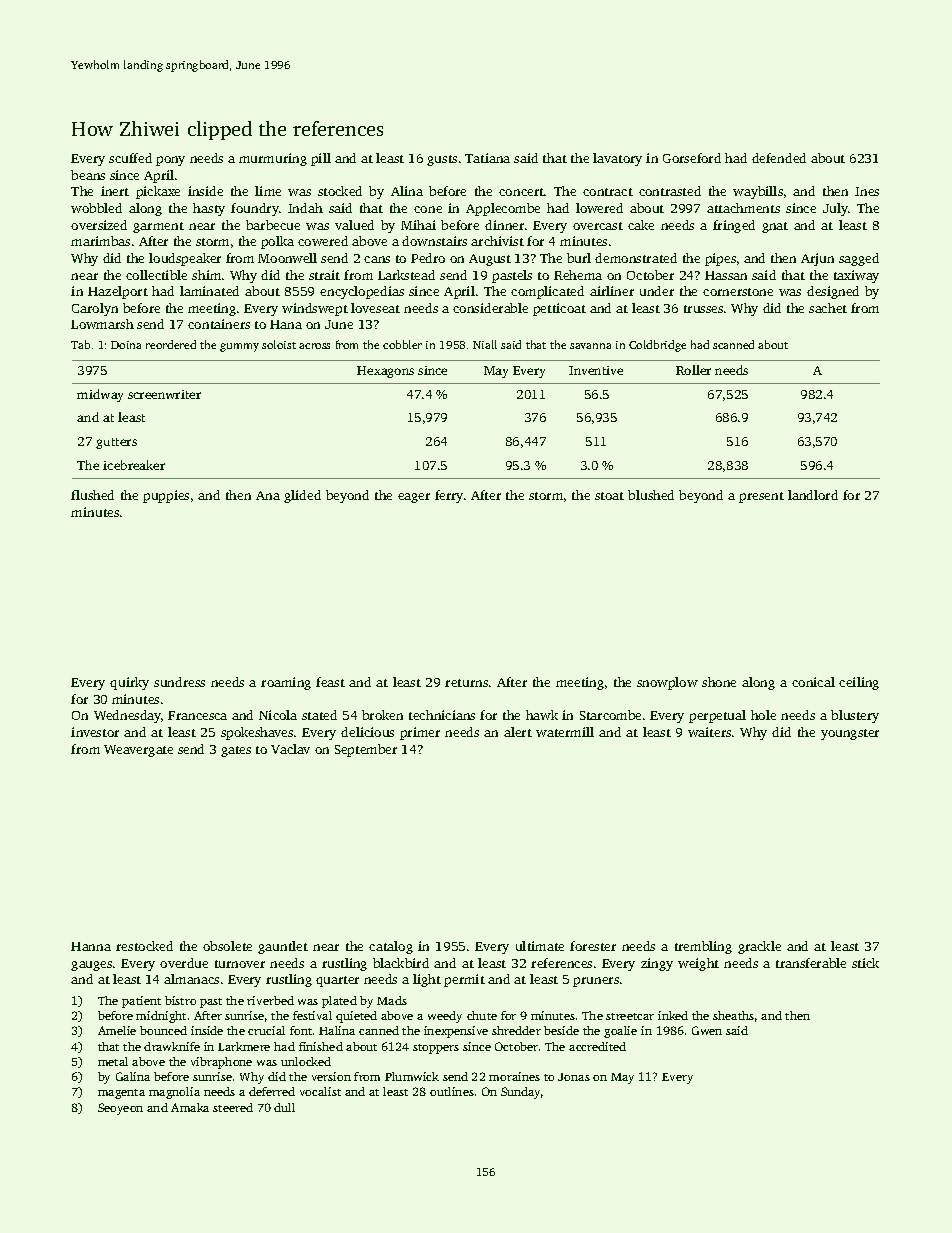 This screenshot has width=952, height=1233. Describe the element at coordinates (366, 750) in the screenshot. I see `September` at that location.
